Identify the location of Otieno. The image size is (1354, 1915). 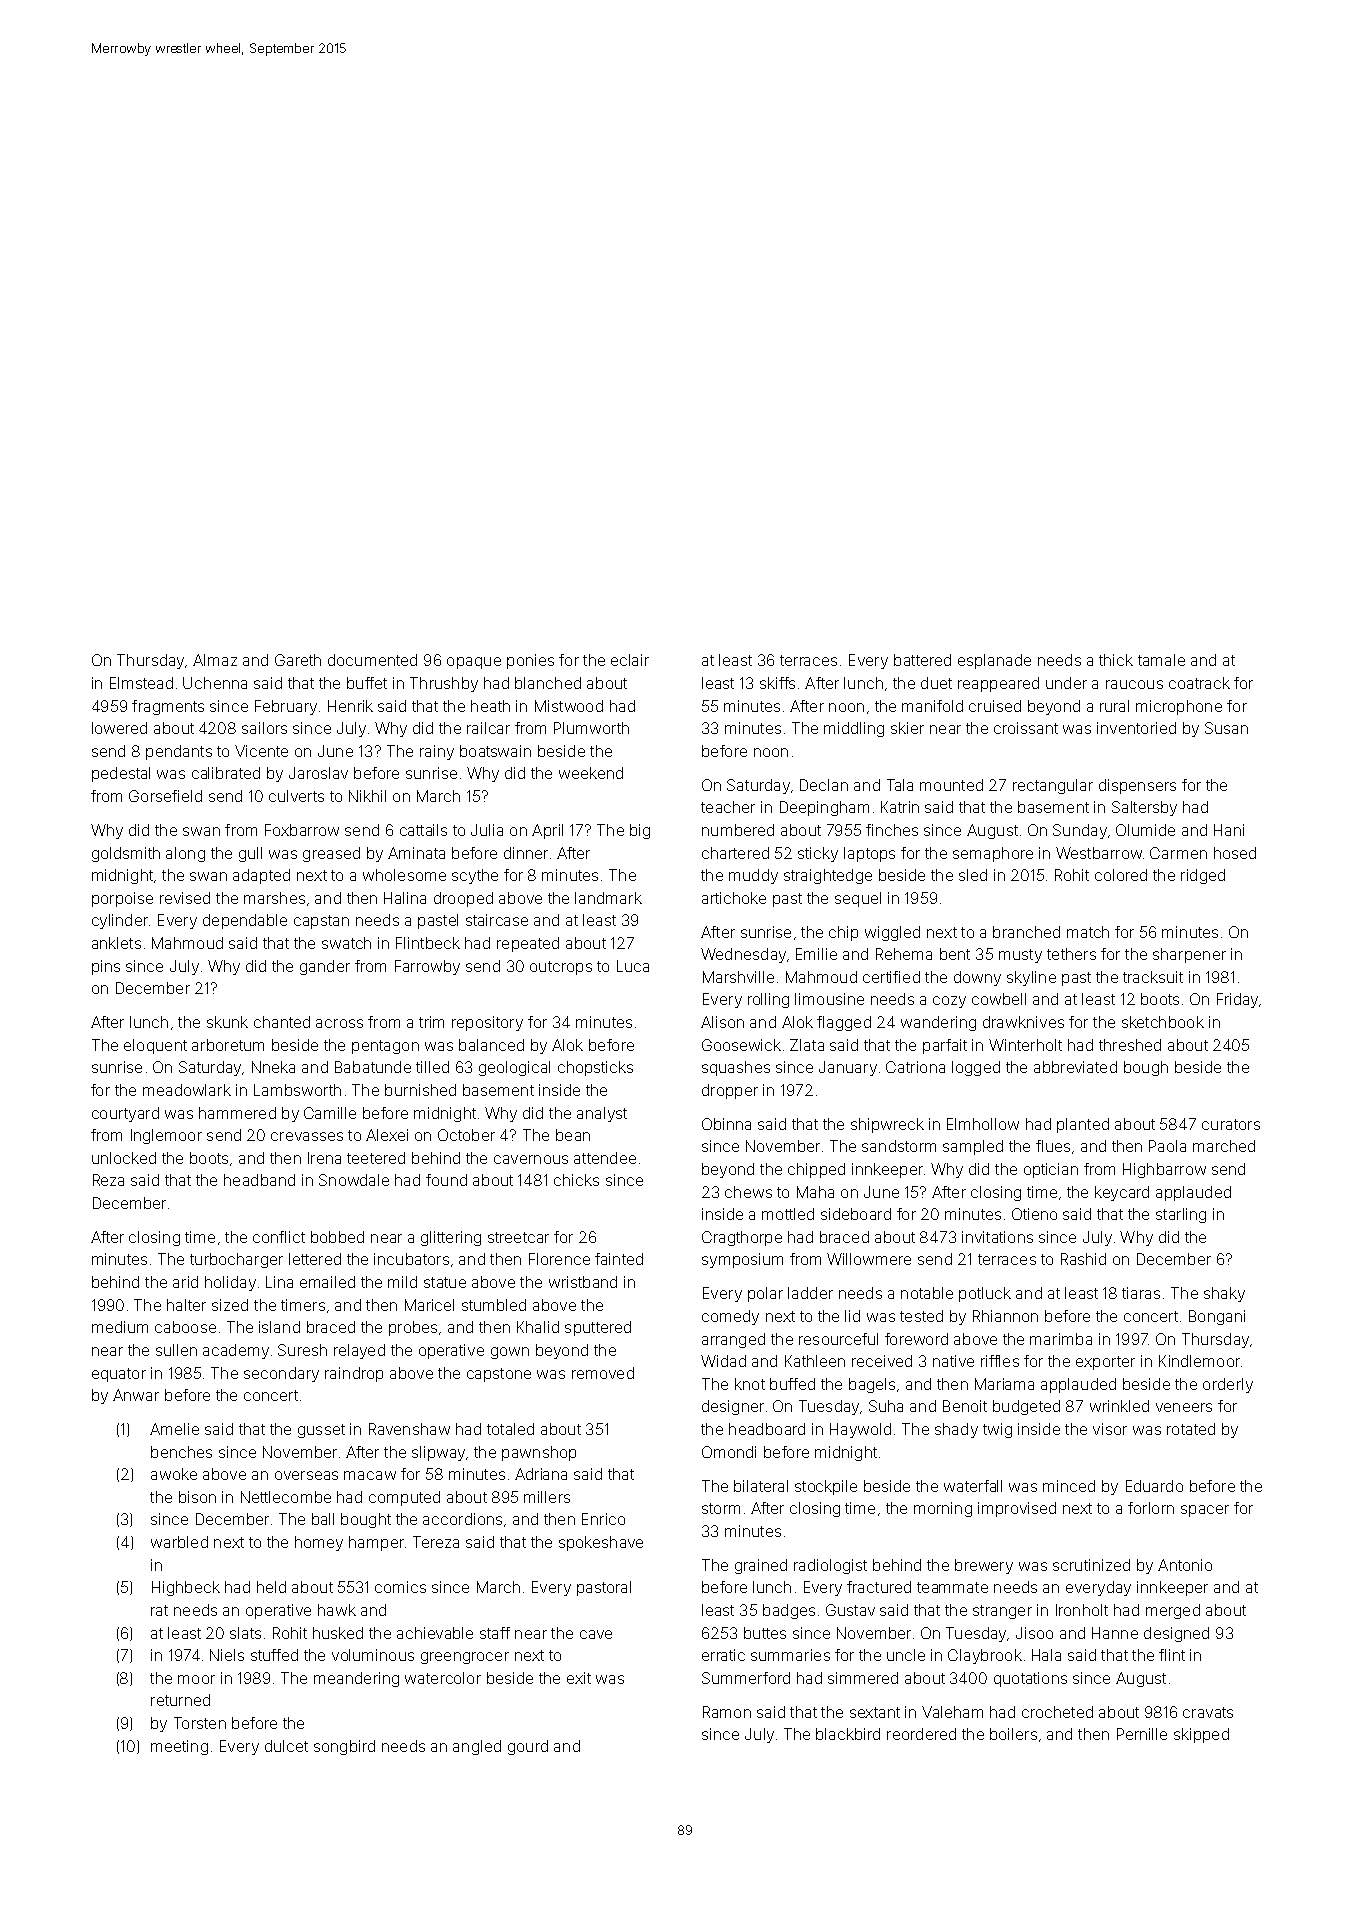
(1034, 1214).
